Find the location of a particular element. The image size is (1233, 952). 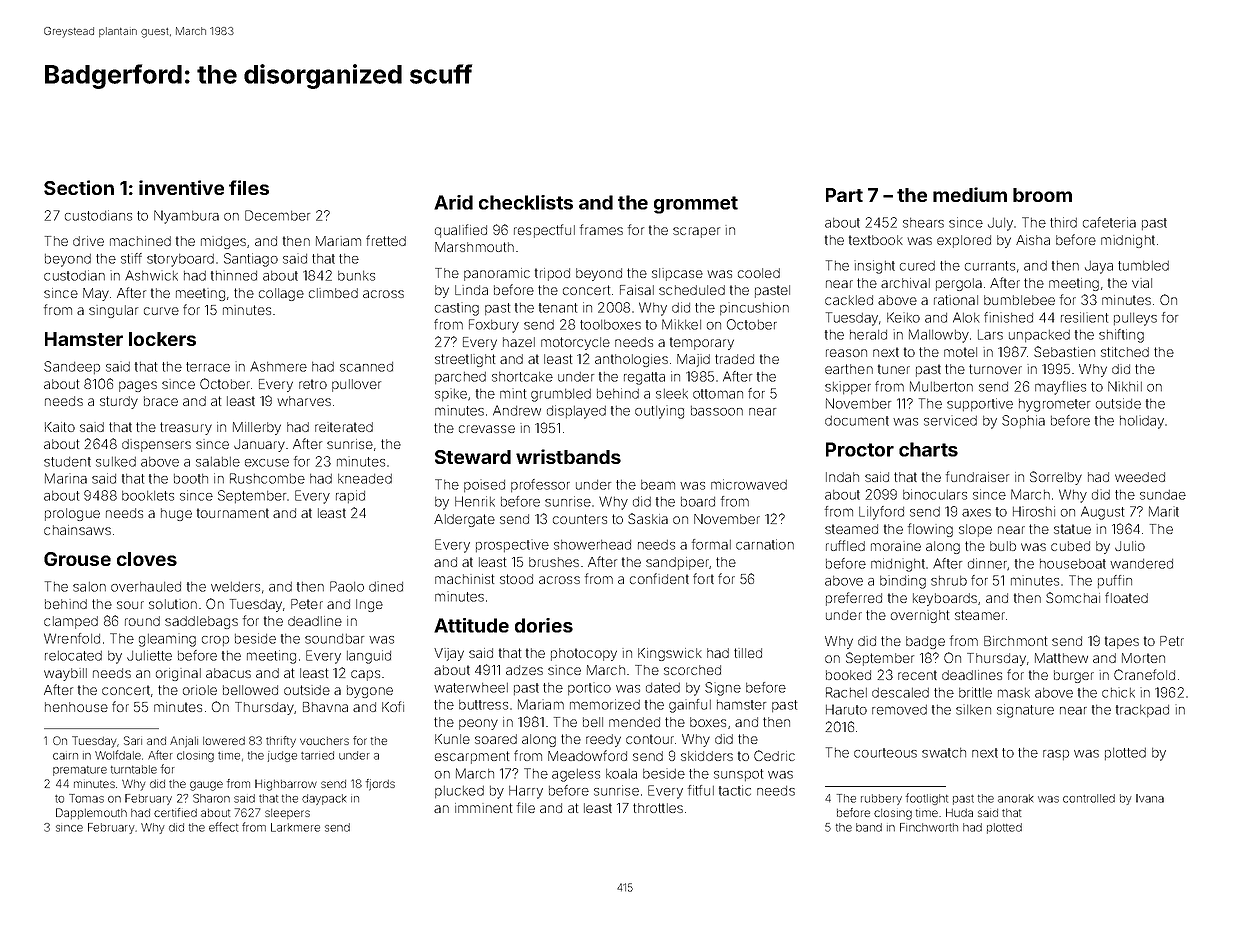

round is located at coordinates (142, 621).
